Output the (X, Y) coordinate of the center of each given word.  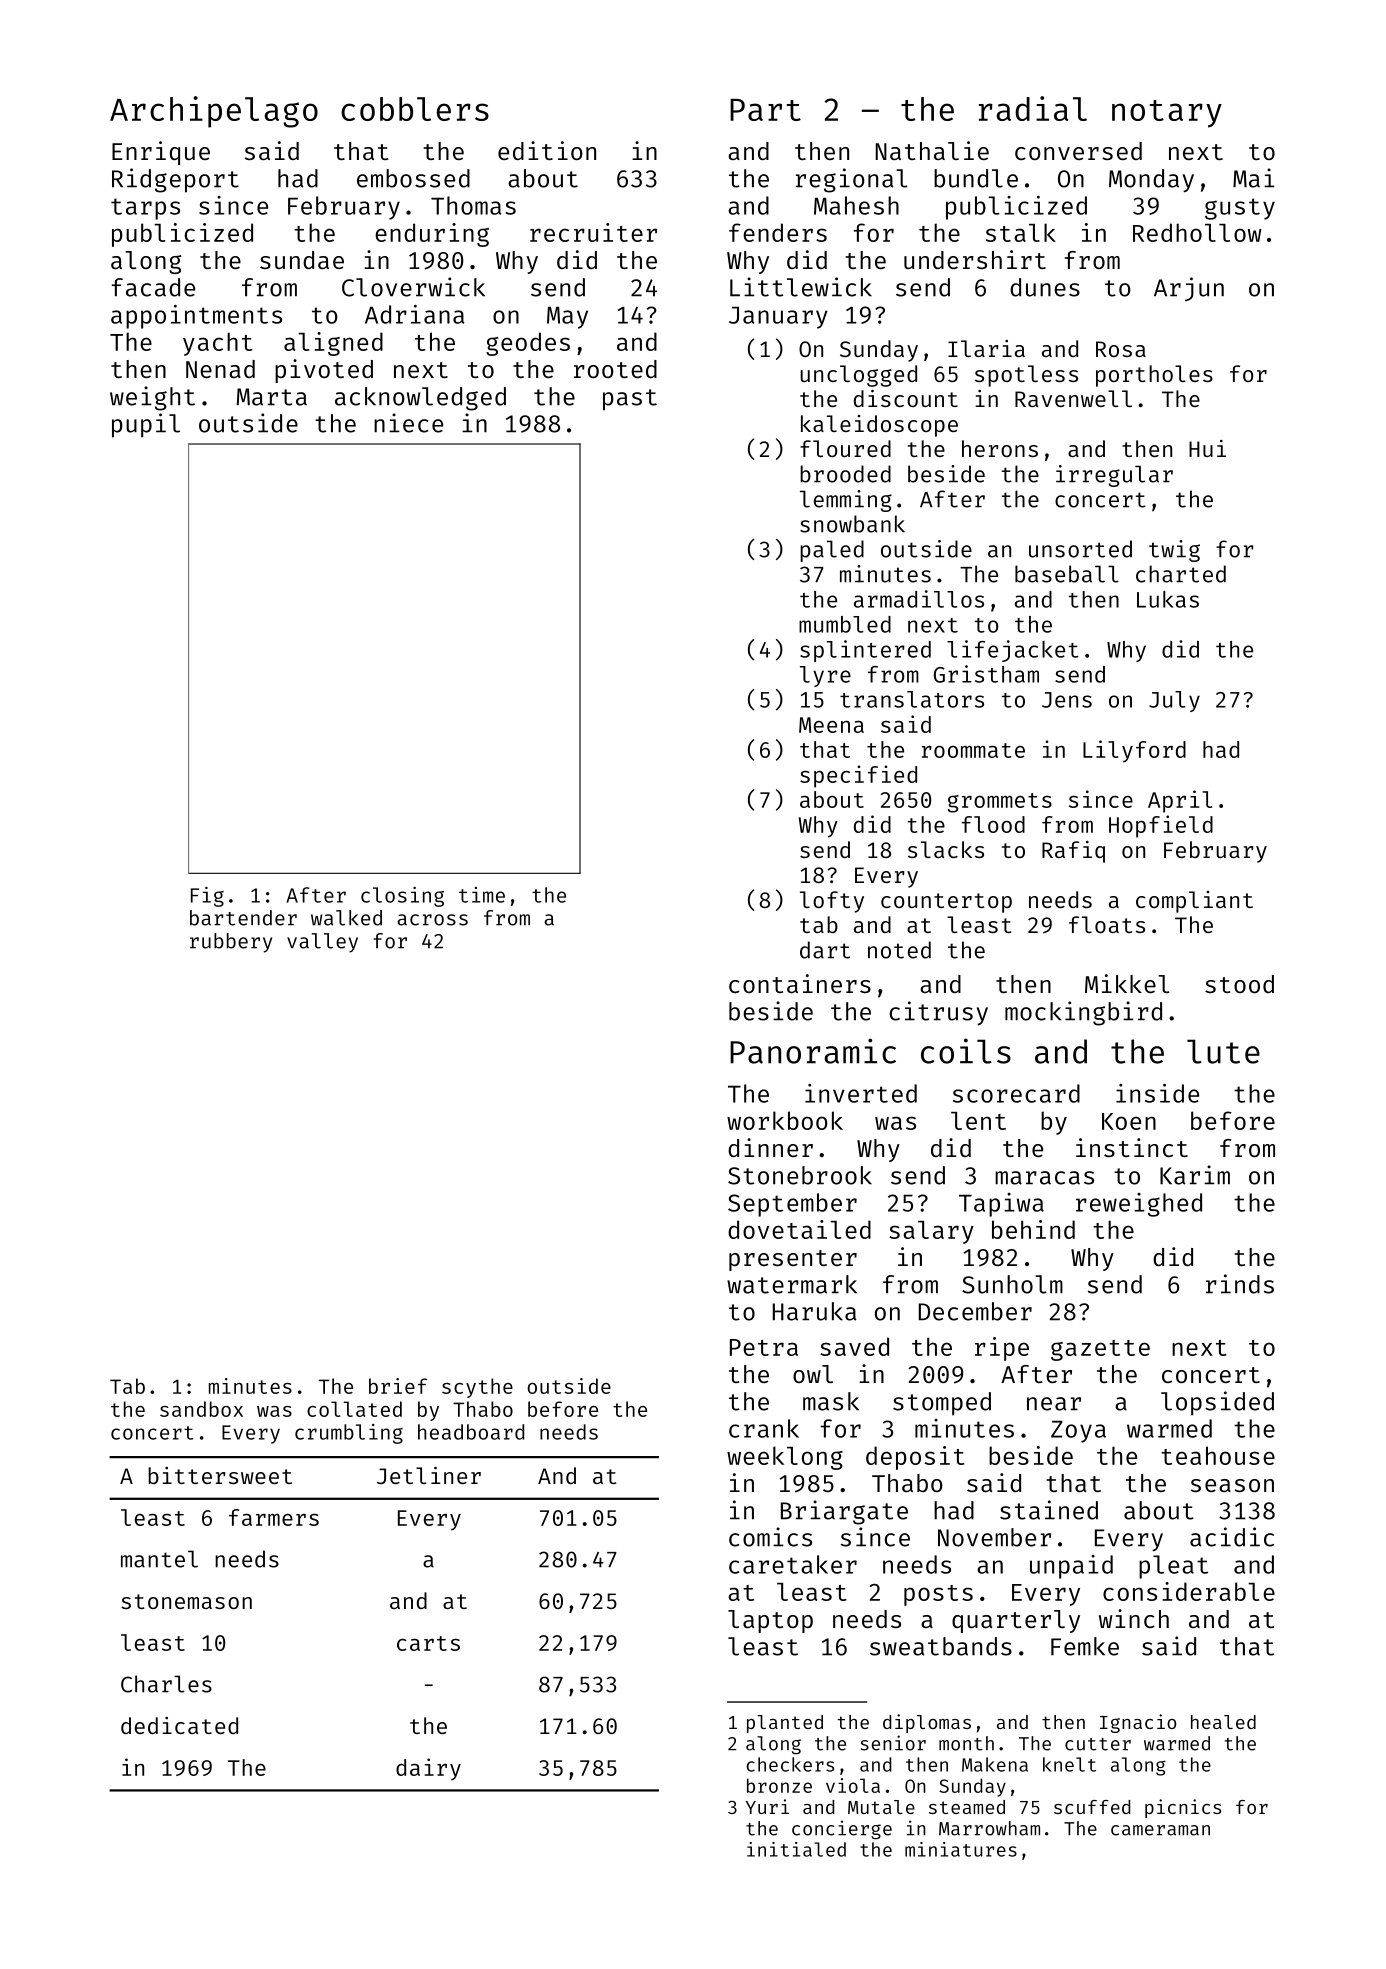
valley (322, 943)
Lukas (1168, 599)
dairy (428, 1769)
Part (765, 110)
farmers (274, 1517)
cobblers (415, 109)
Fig (207, 897)
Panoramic (813, 1051)
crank (764, 1428)
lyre (825, 676)
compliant (1194, 902)
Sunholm (1012, 1284)
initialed (796, 1849)
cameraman (1160, 1830)
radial (1033, 108)
